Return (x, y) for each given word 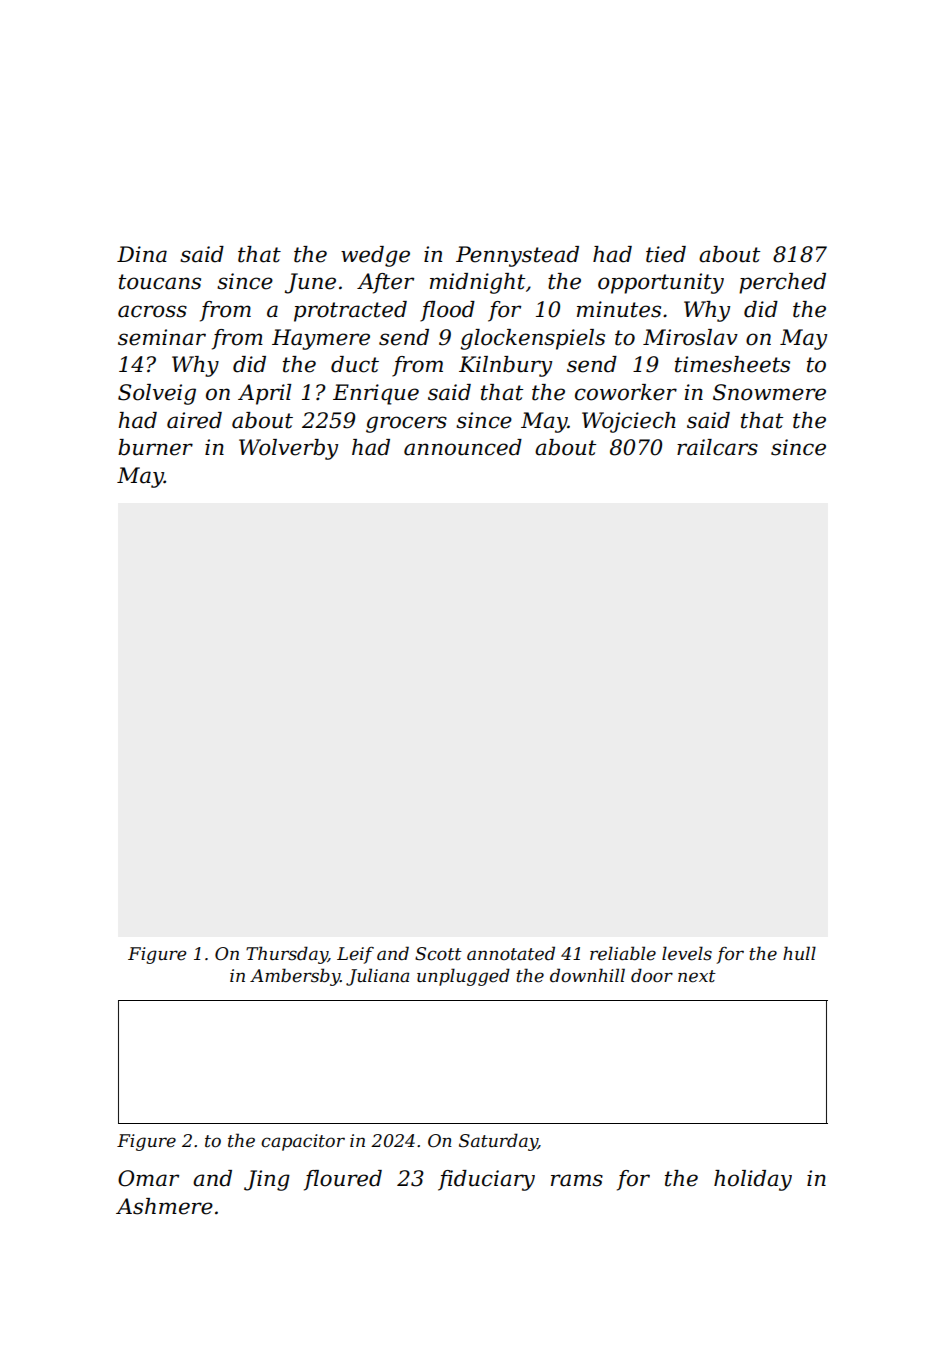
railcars (717, 447)
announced (463, 447)
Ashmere (164, 1206)
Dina (142, 254)
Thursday (287, 955)
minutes (619, 309)
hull (799, 953)
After (385, 283)
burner (155, 447)
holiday (753, 1180)
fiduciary (486, 1180)
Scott (438, 954)
